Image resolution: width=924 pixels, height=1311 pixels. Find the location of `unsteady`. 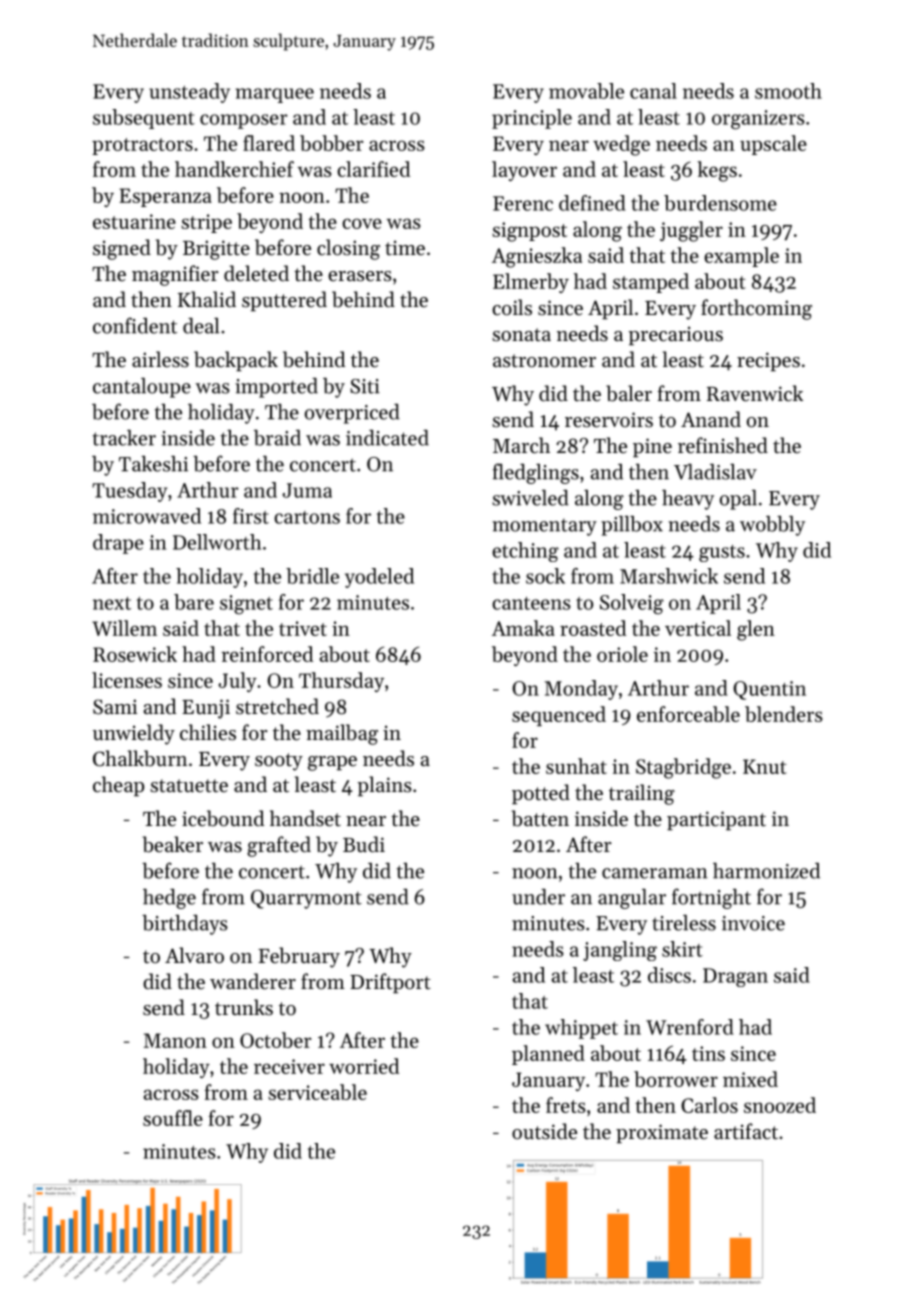

unsteady is located at coordinates (189, 93).
